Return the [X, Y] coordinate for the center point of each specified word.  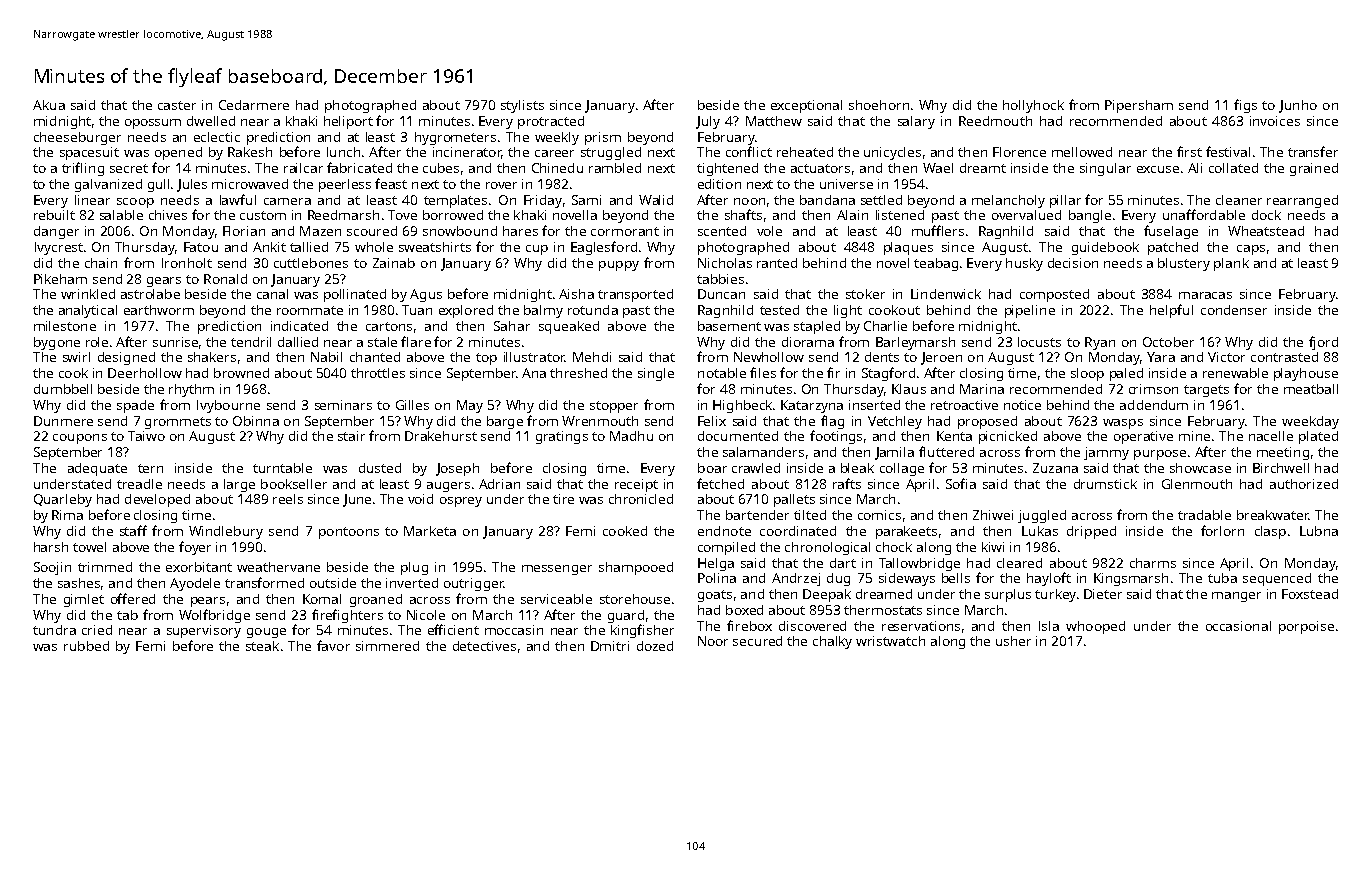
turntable [282, 468]
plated [1318, 437]
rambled [615, 168]
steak [262, 646]
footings [836, 437]
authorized [1304, 484]
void [420, 499]
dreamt [983, 168]
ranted [777, 263]
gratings [562, 437]
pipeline [1030, 311]
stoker [865, 294]
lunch [343, 152]
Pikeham [60, 279]
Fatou [201, 247]
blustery [1184, 264]
